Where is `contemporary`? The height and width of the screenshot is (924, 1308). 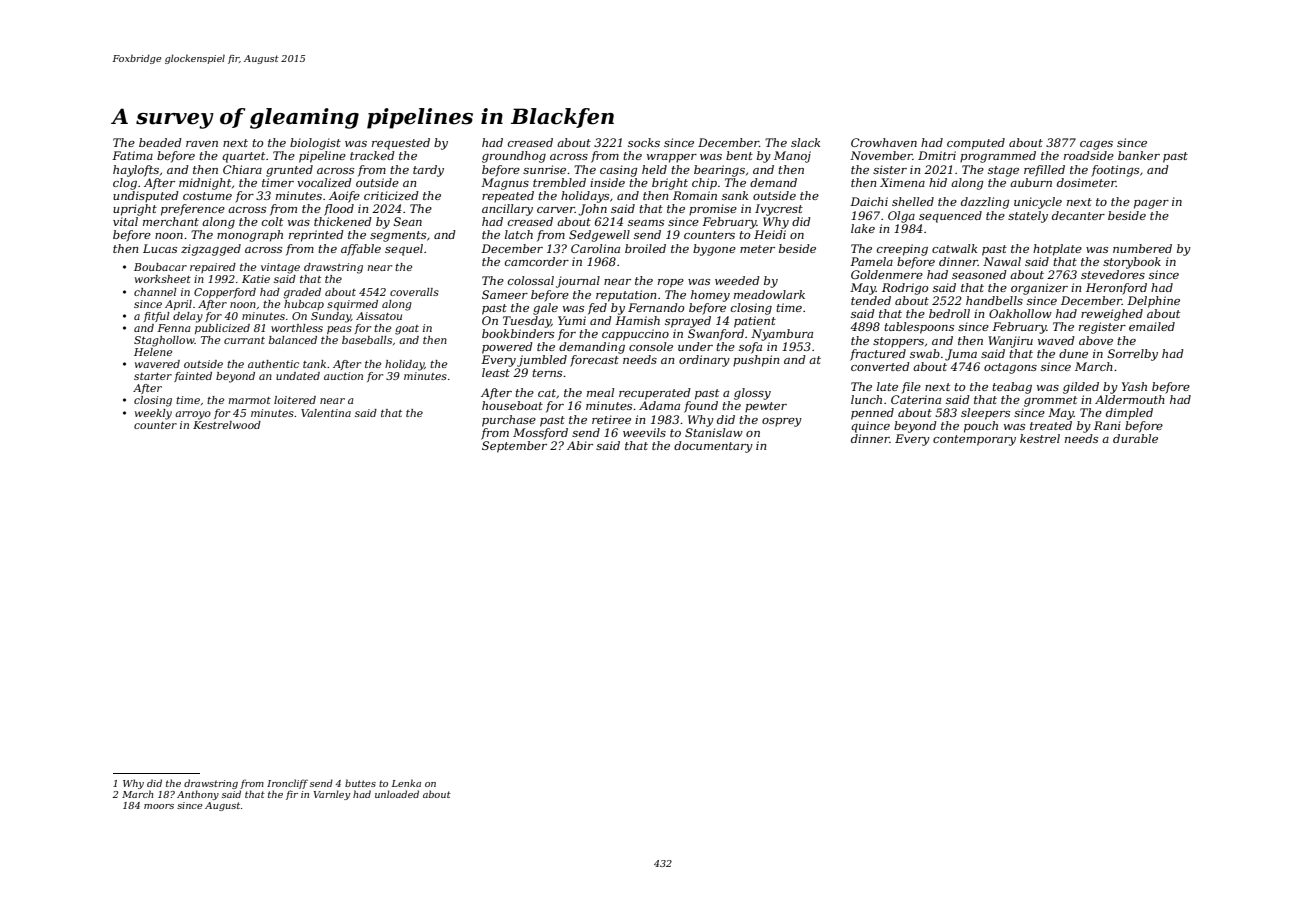
contemporary is located at coordinates (974, 440).
